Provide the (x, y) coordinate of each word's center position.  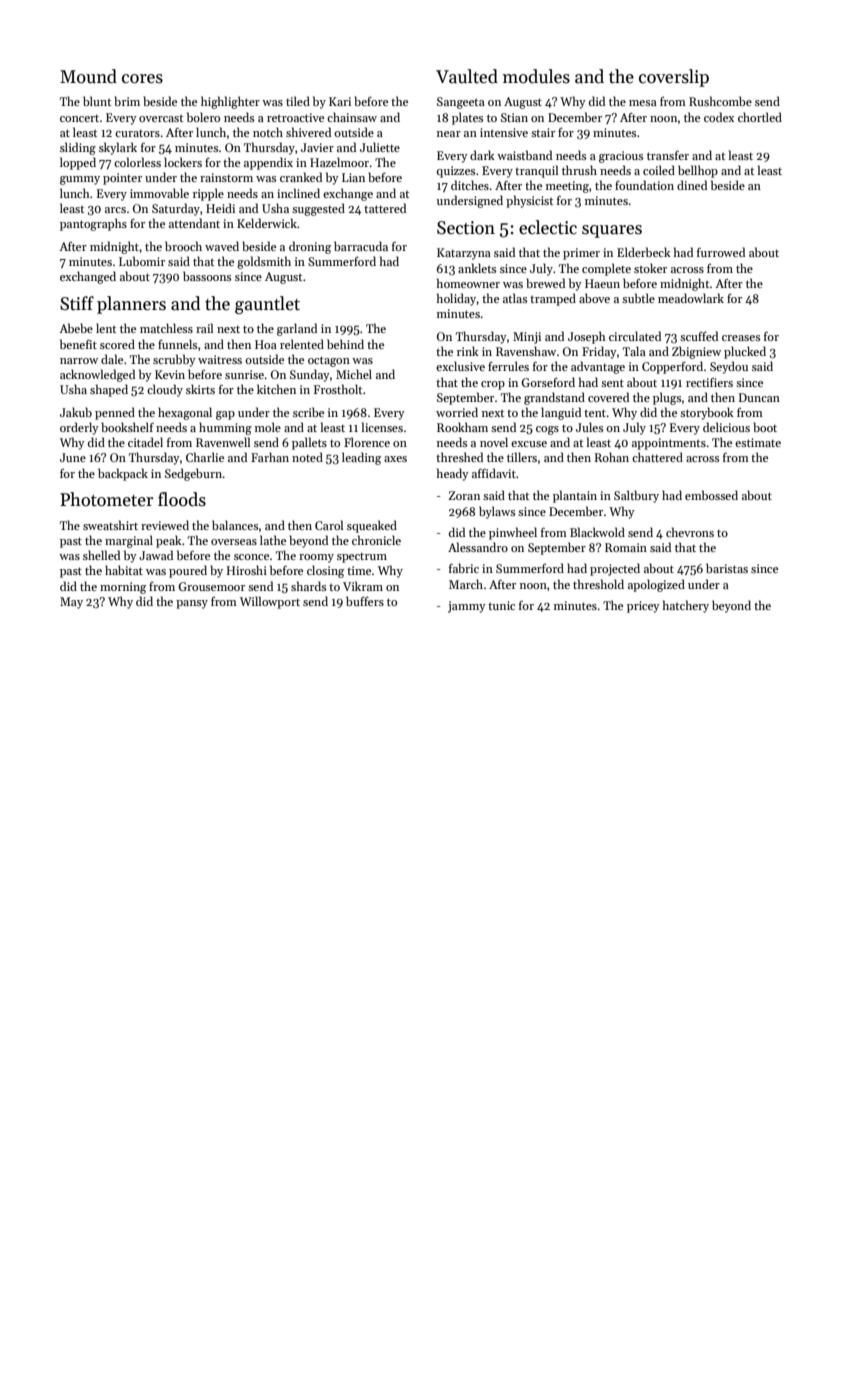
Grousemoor (211, 586)
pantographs (93, 224)
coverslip (674, 78)
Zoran (464, 495)
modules (536, 76)
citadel (145, 442)
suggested (318, 209)
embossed (711, 495)
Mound (88, 76)
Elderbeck (644, 252)
